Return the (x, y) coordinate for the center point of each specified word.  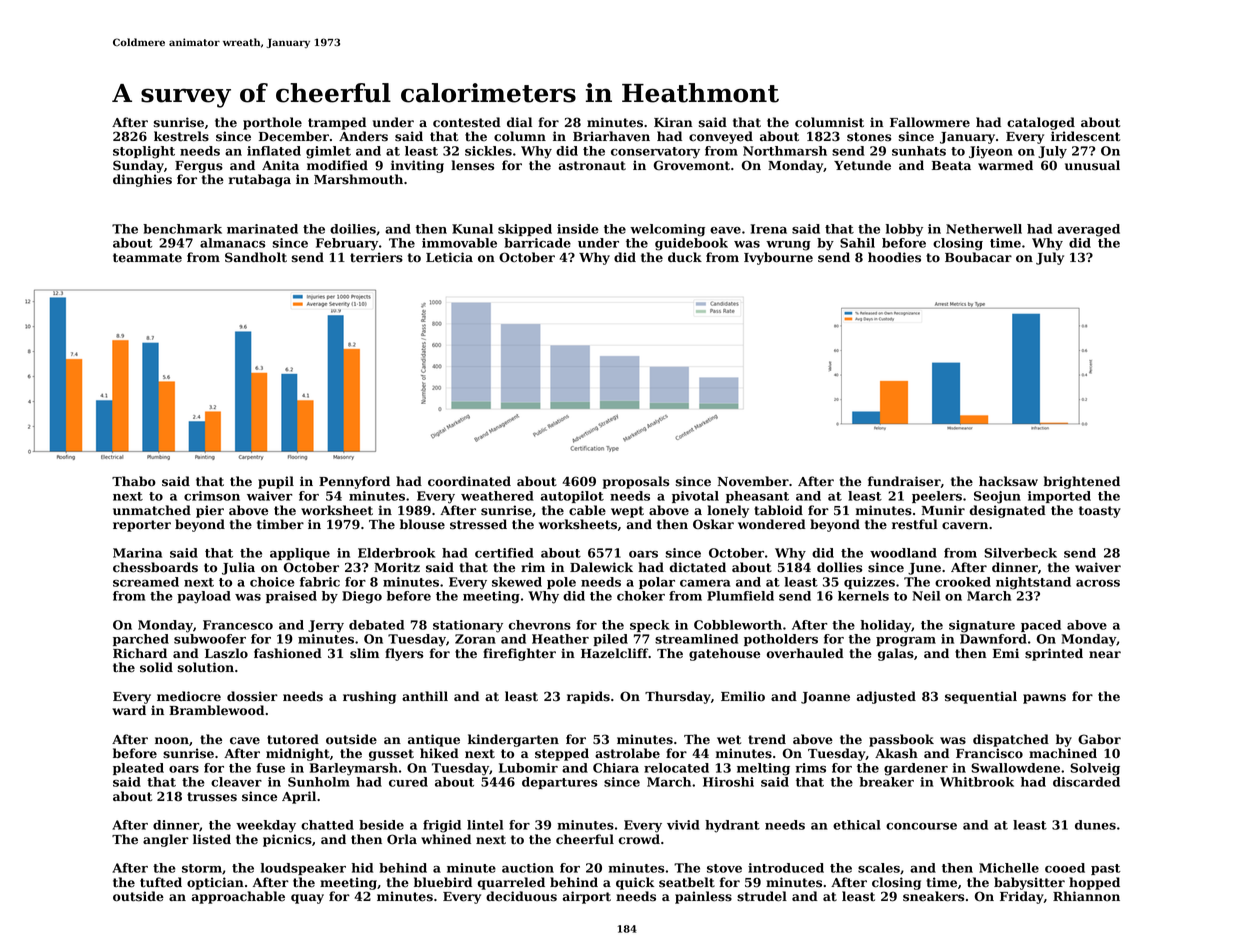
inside (578, 229)
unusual (1092, 165)
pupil (276, 482)
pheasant (757, 497)
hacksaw (1008, 481)
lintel (485, 825)
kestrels (181, 136)
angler (166, 840)
